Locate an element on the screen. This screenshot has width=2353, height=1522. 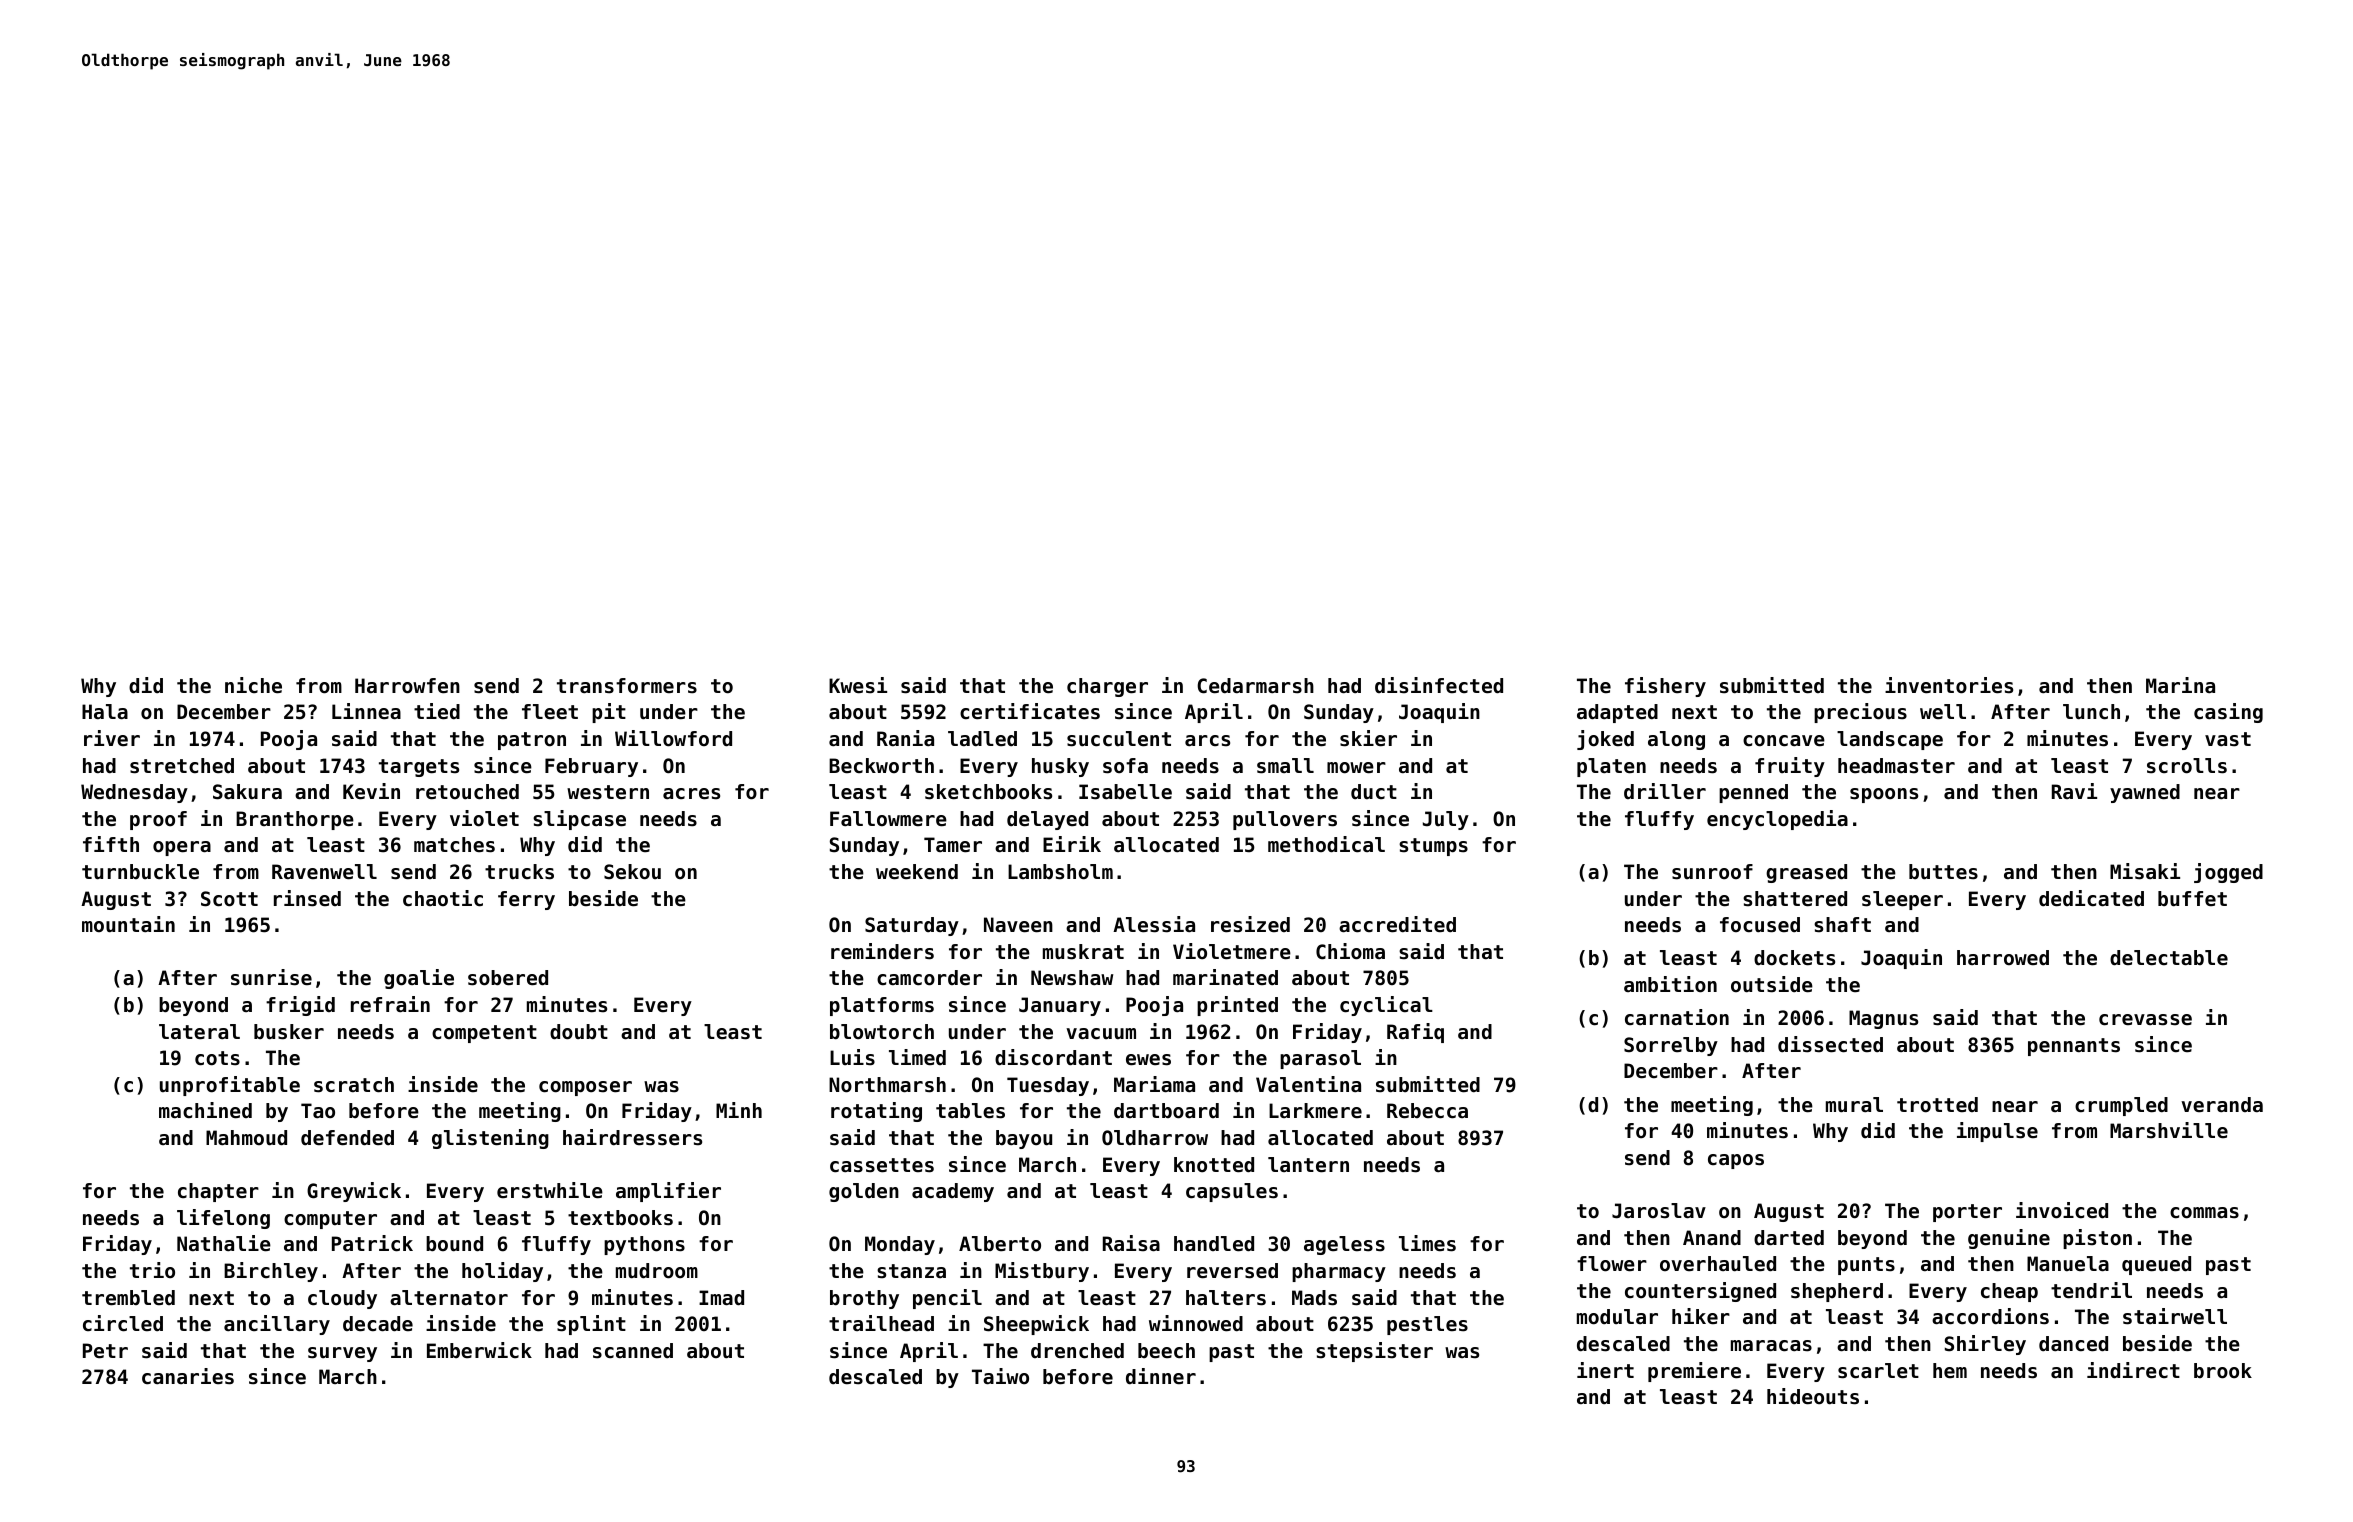
hideouts is located at coordinates (1813, 1396).
